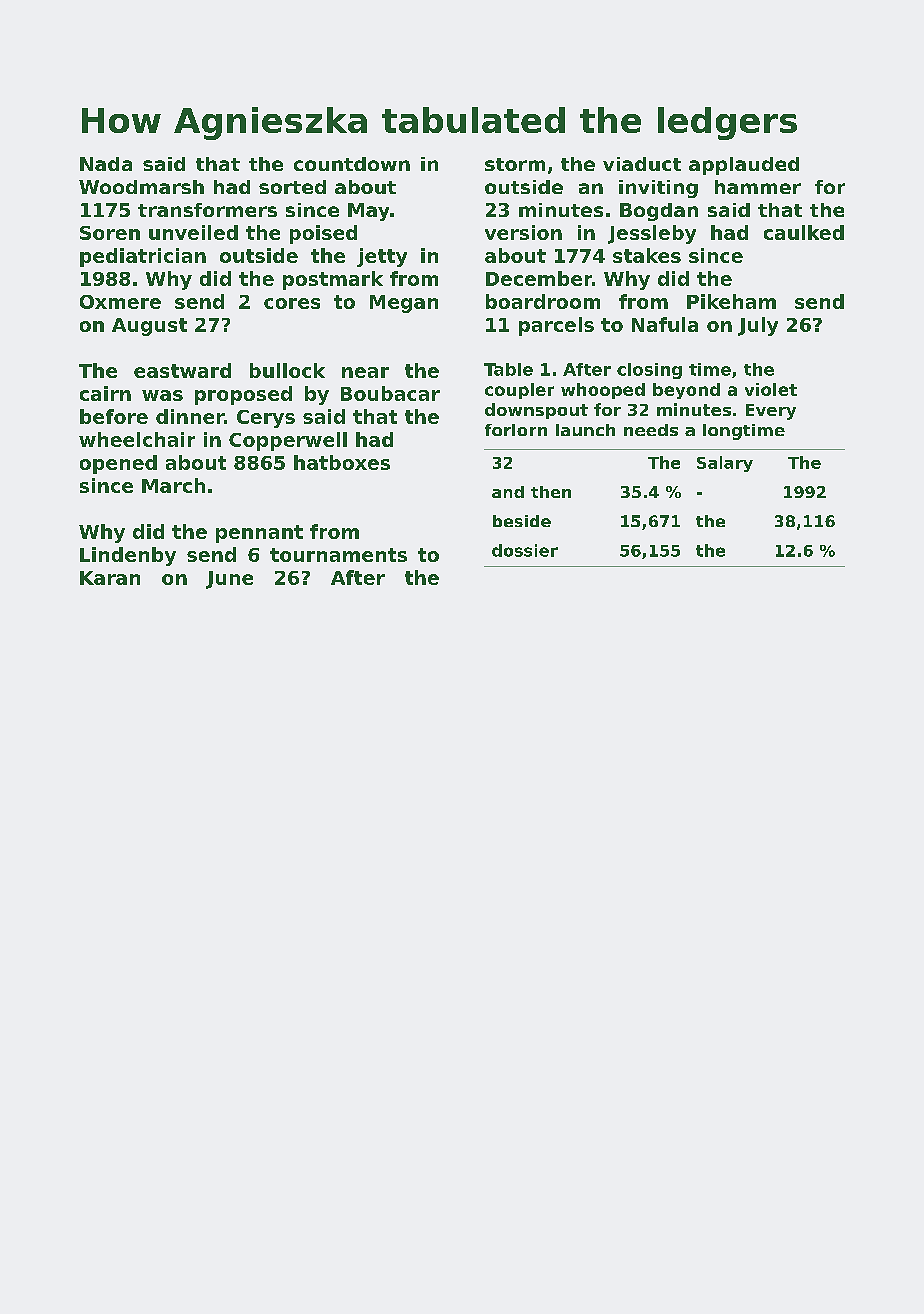 This screenshot has height=1314, width=924. What do you see at coordinates (292, 303) in the screenshot?
I see `cores` at bounding box center [292, 303].
